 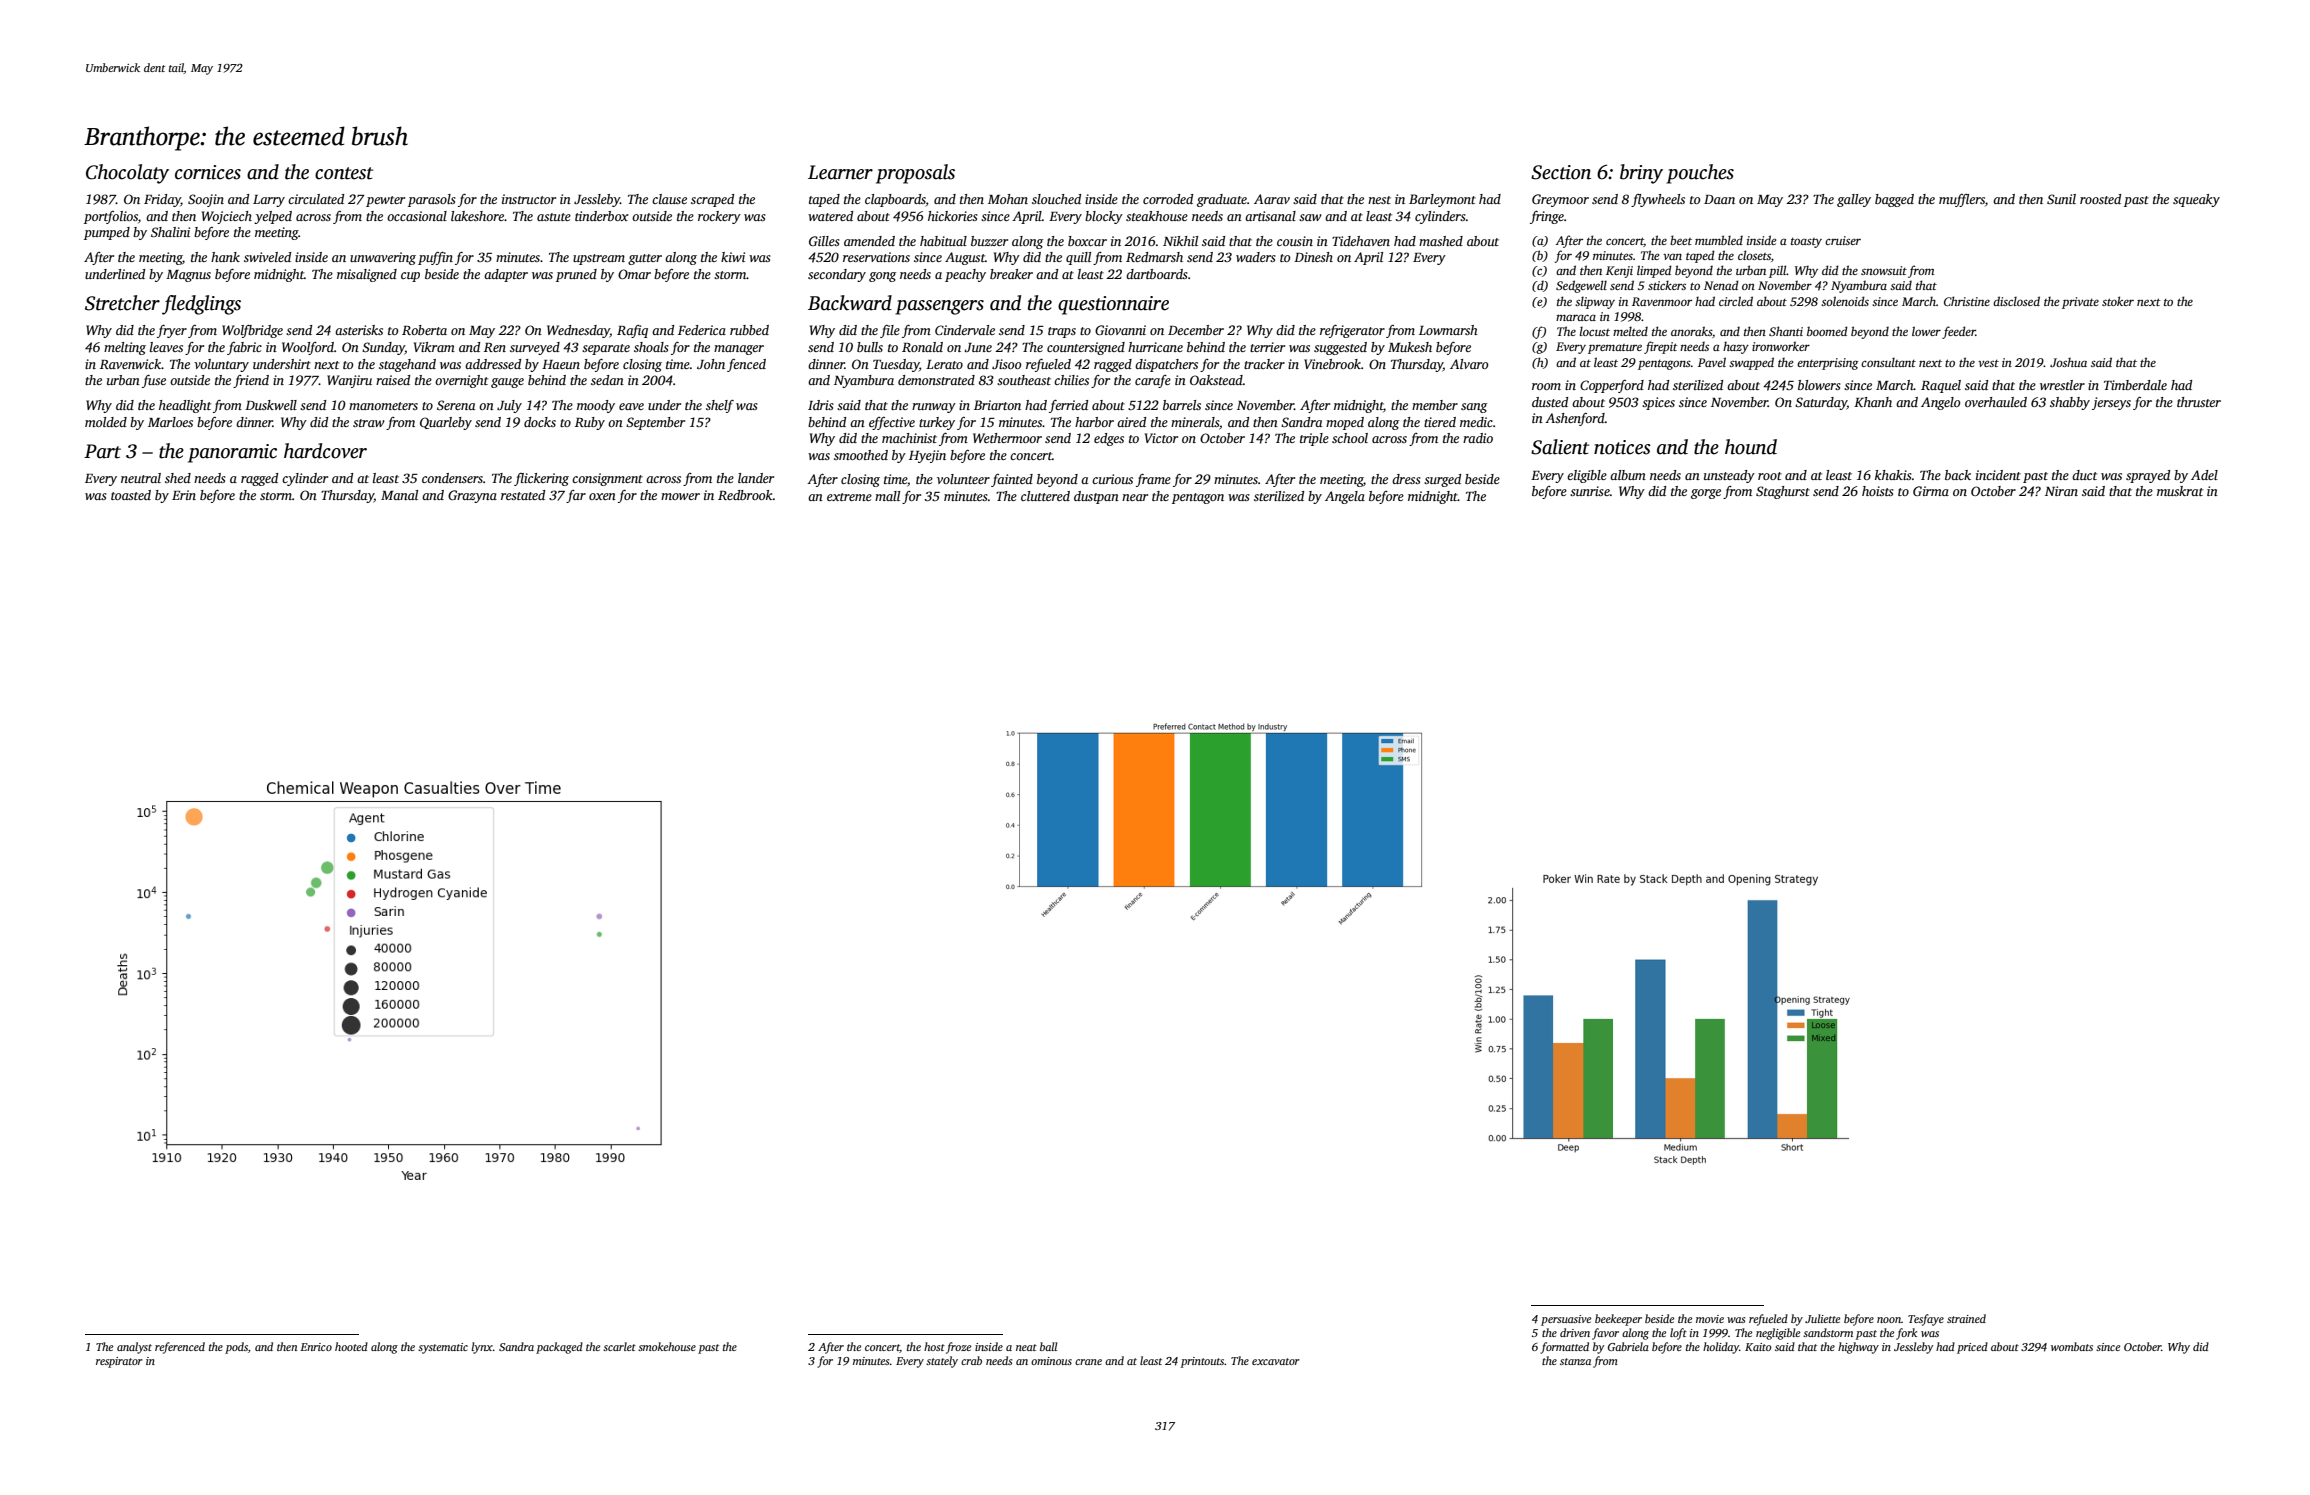 What do you see at coordinates (482, 1348) in the document?
I see `lynx` at bounding box center [482, 1348].
